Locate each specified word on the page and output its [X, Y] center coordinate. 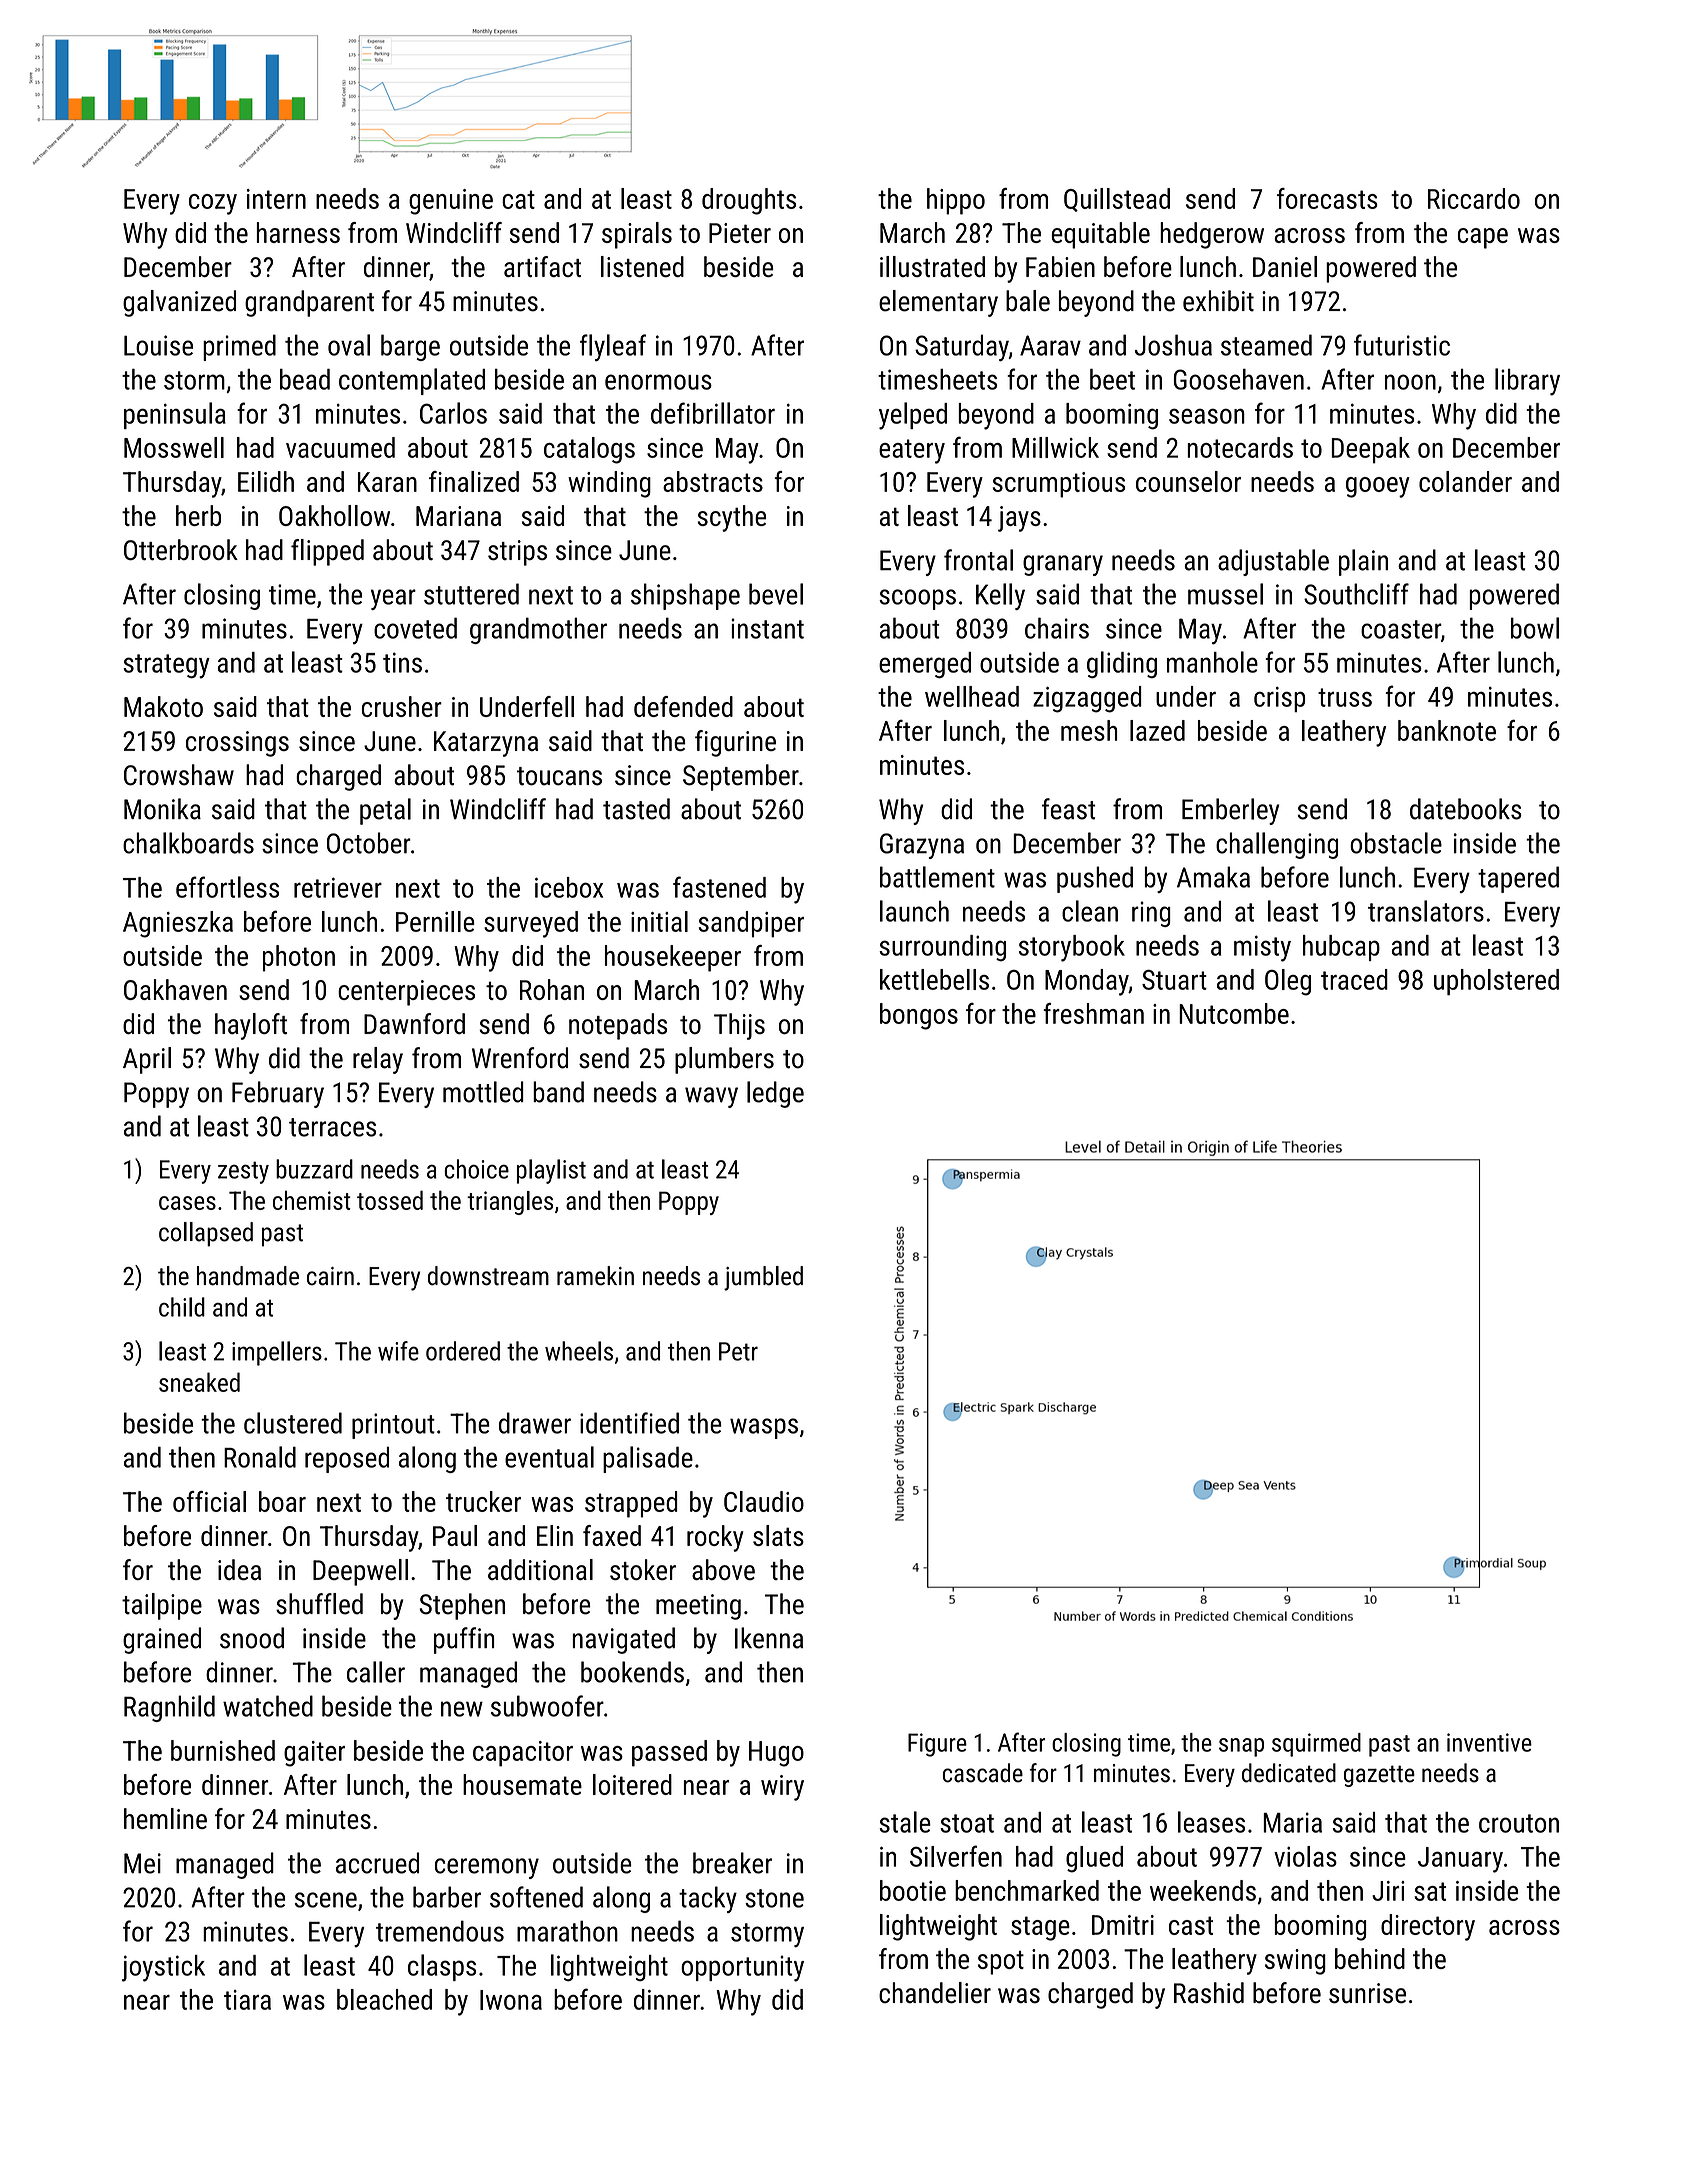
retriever [338, 887]
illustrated [932, 266]
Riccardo [1474, 198]
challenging [1277, 845]
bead [305, 379]
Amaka [1213, 877]
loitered [632, 1784]
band [558, 1092]
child [182, 1307]
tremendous [440, 1931]
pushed [1095, 879]
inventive [1489, 1742]
